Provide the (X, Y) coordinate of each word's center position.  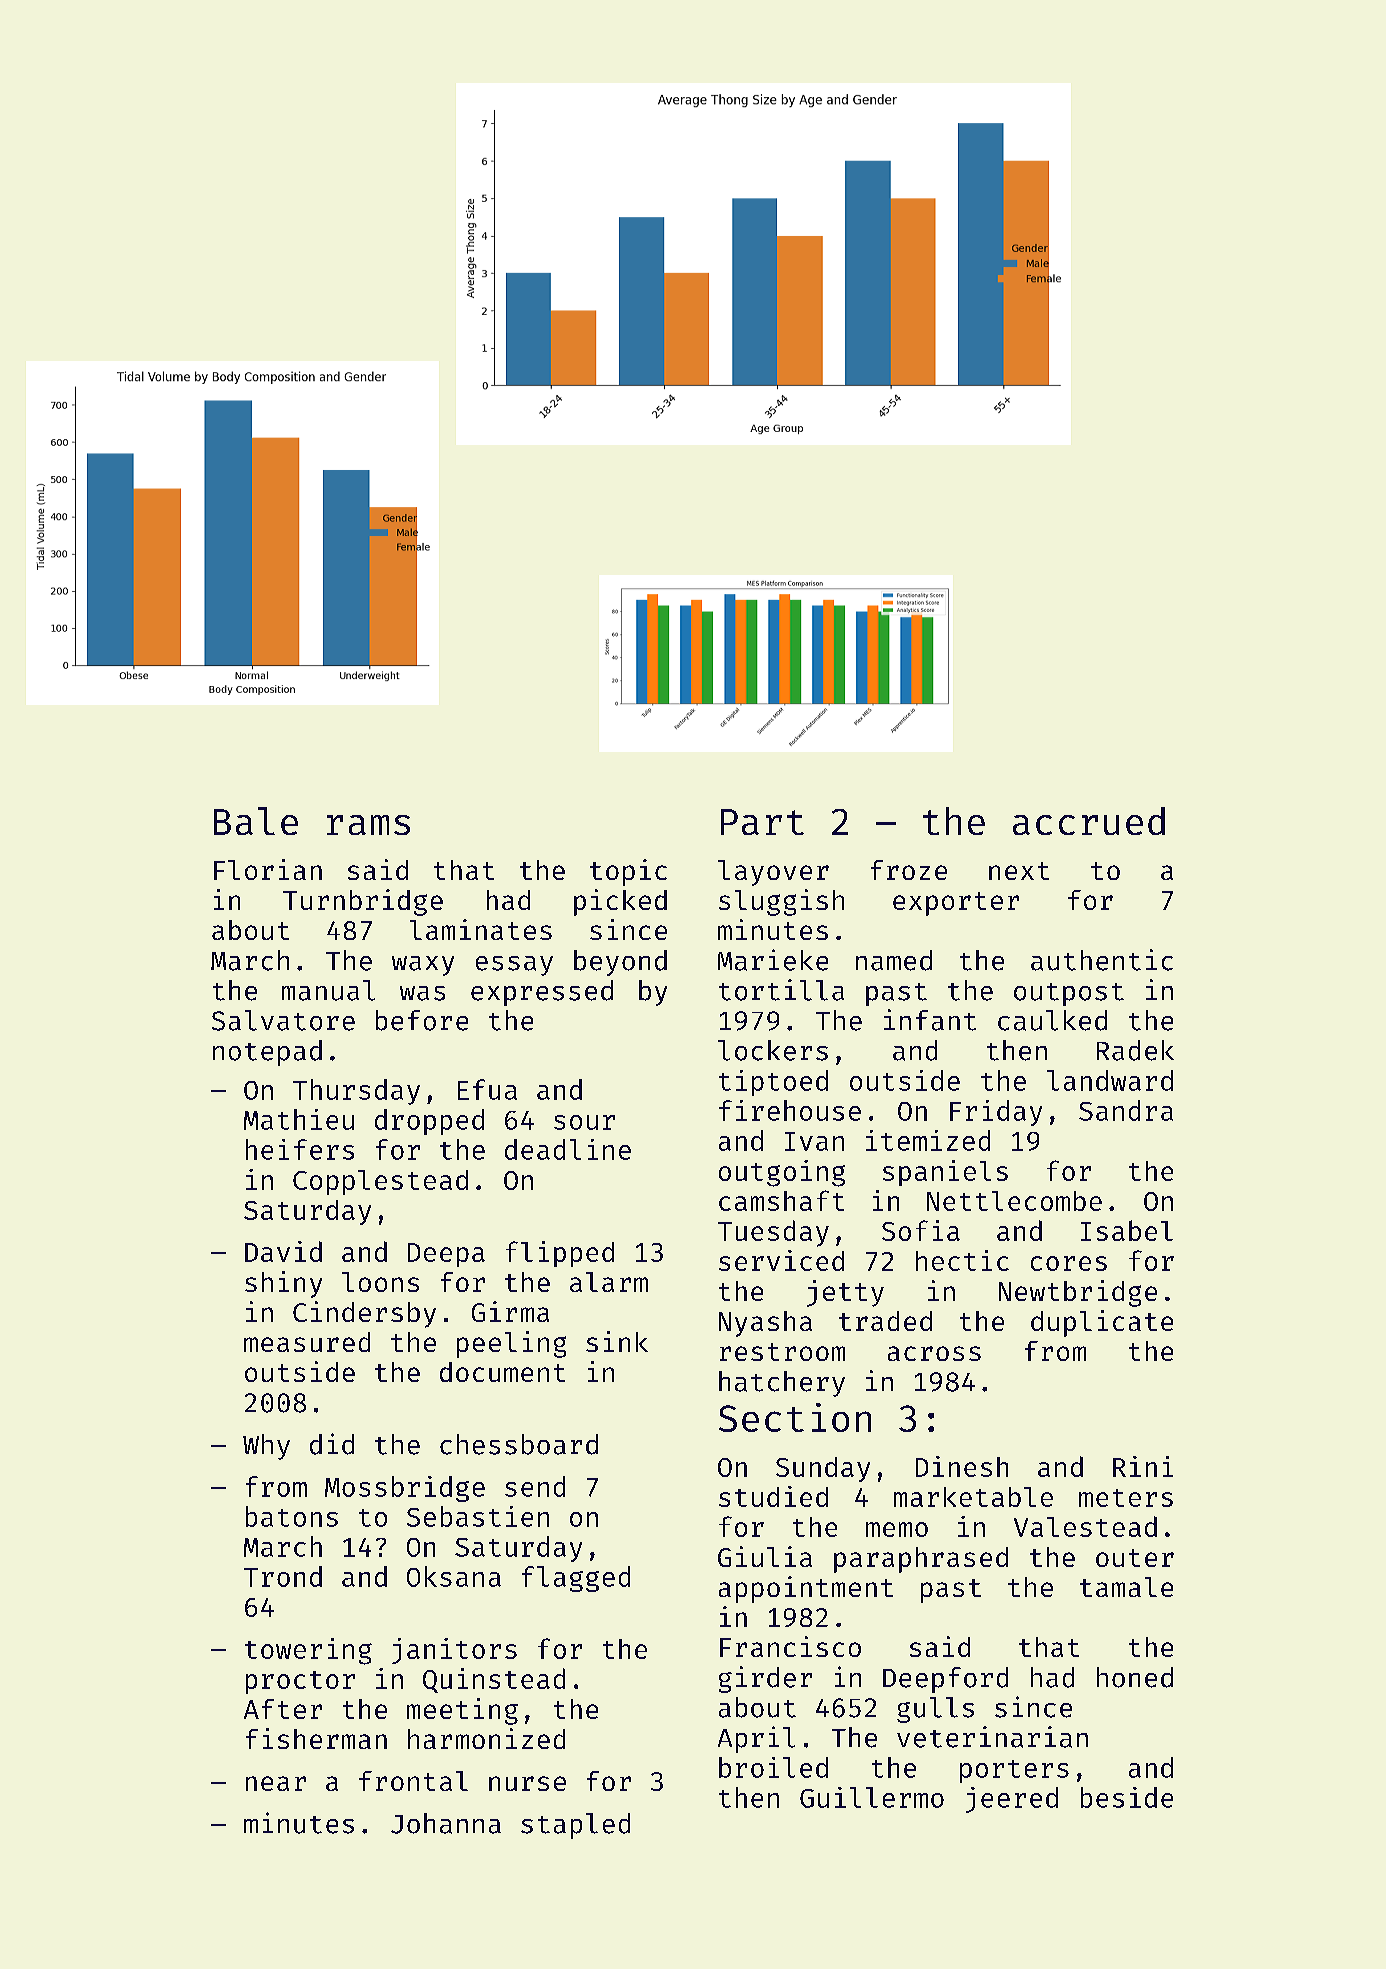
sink (617, 1341)
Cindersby (364, 1314)
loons (380, 1282)
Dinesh (962, 1466)
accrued (1089, 821)
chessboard (519, 1444)
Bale (256, 821)
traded (885, 1321)
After (283, 1709)
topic (628, 872)
